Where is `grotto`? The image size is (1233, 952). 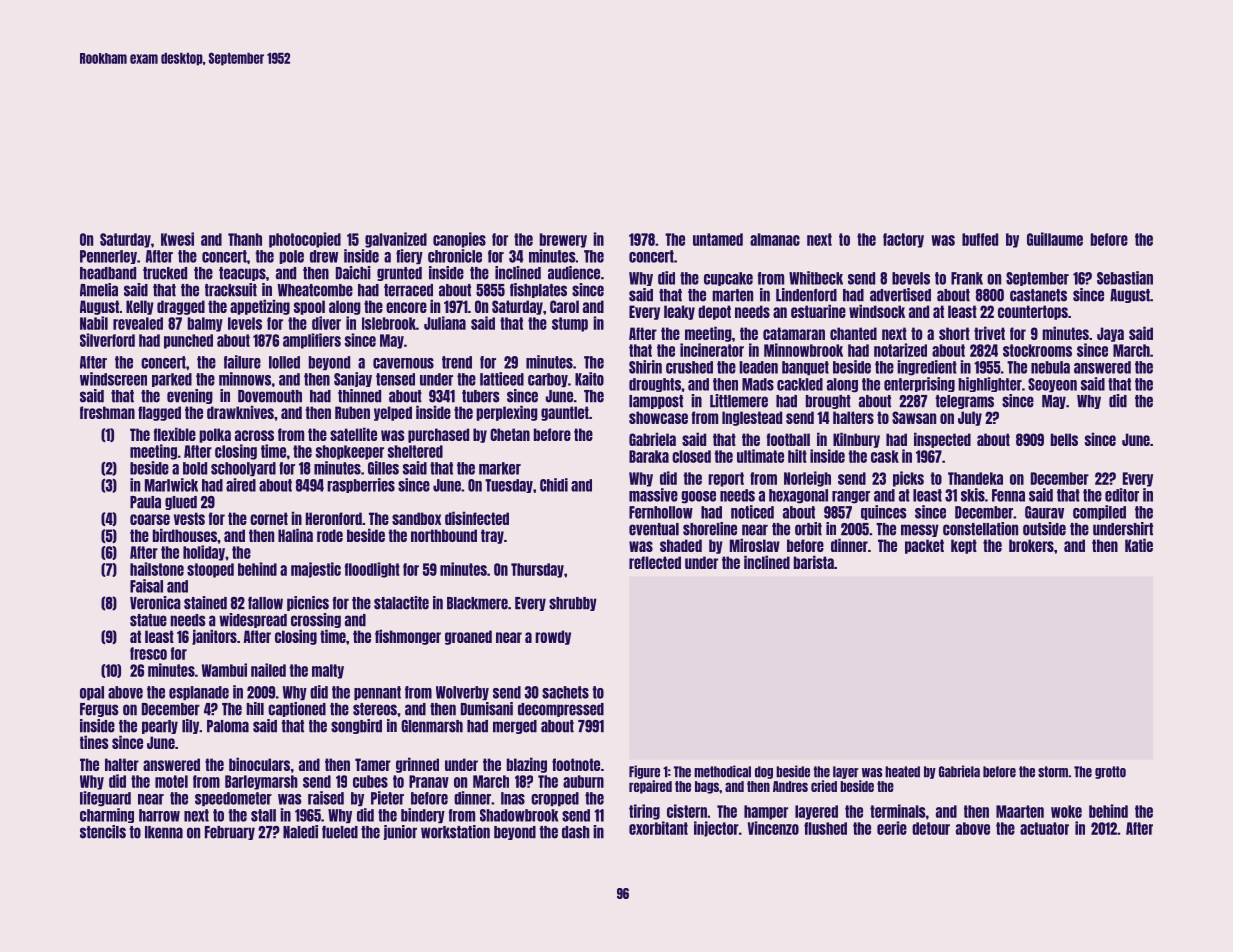 grotto is located at coordinates (1110, 772).
